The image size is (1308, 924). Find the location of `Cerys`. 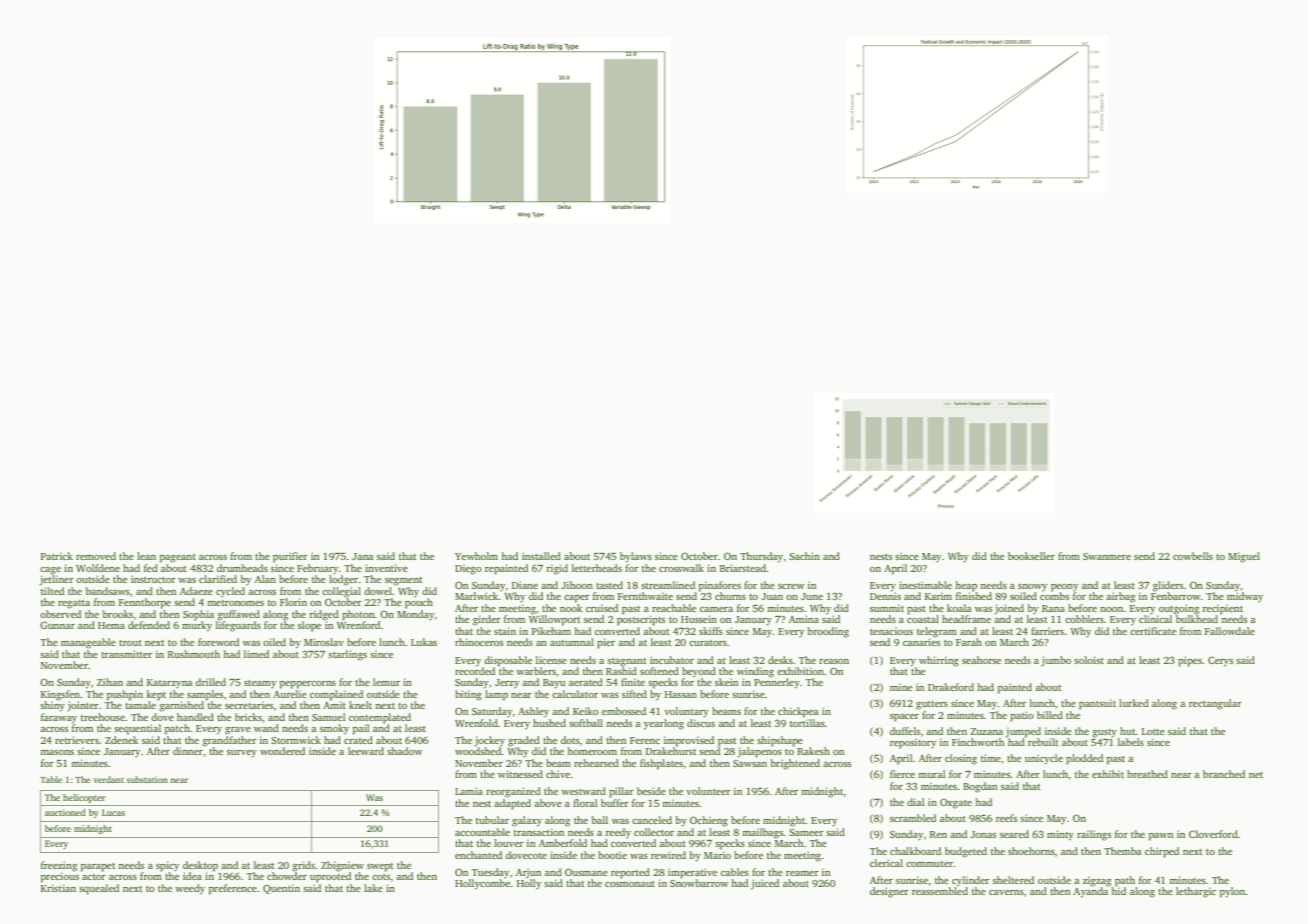

Cerys is located at coordinates (1220, 661).
